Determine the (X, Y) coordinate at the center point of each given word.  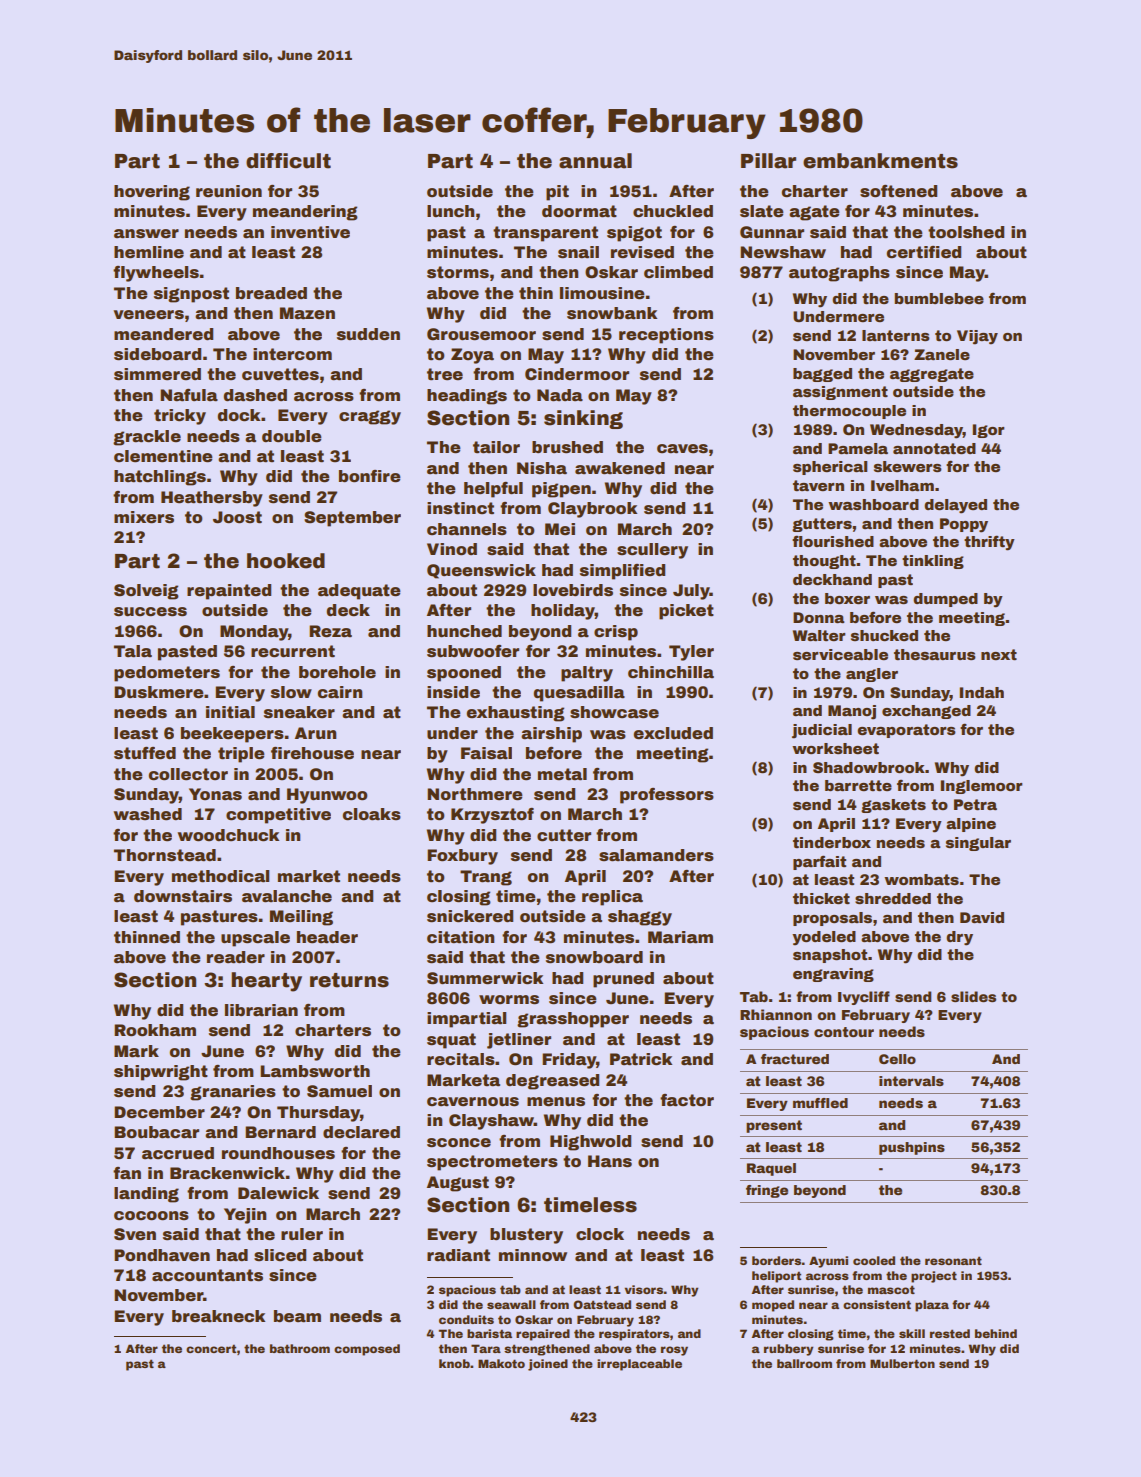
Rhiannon (776, 1014)
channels (467, 529)
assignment (840, 393)
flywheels (156, 274)
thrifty (989, 543)
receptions (666, 336)
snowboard (594, 957)
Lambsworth (315, 1071)
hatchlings (160, 478)
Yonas (215, 794)
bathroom (300, 1348)
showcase (614, 712)
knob (454, 1363)
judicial (822, 731)
